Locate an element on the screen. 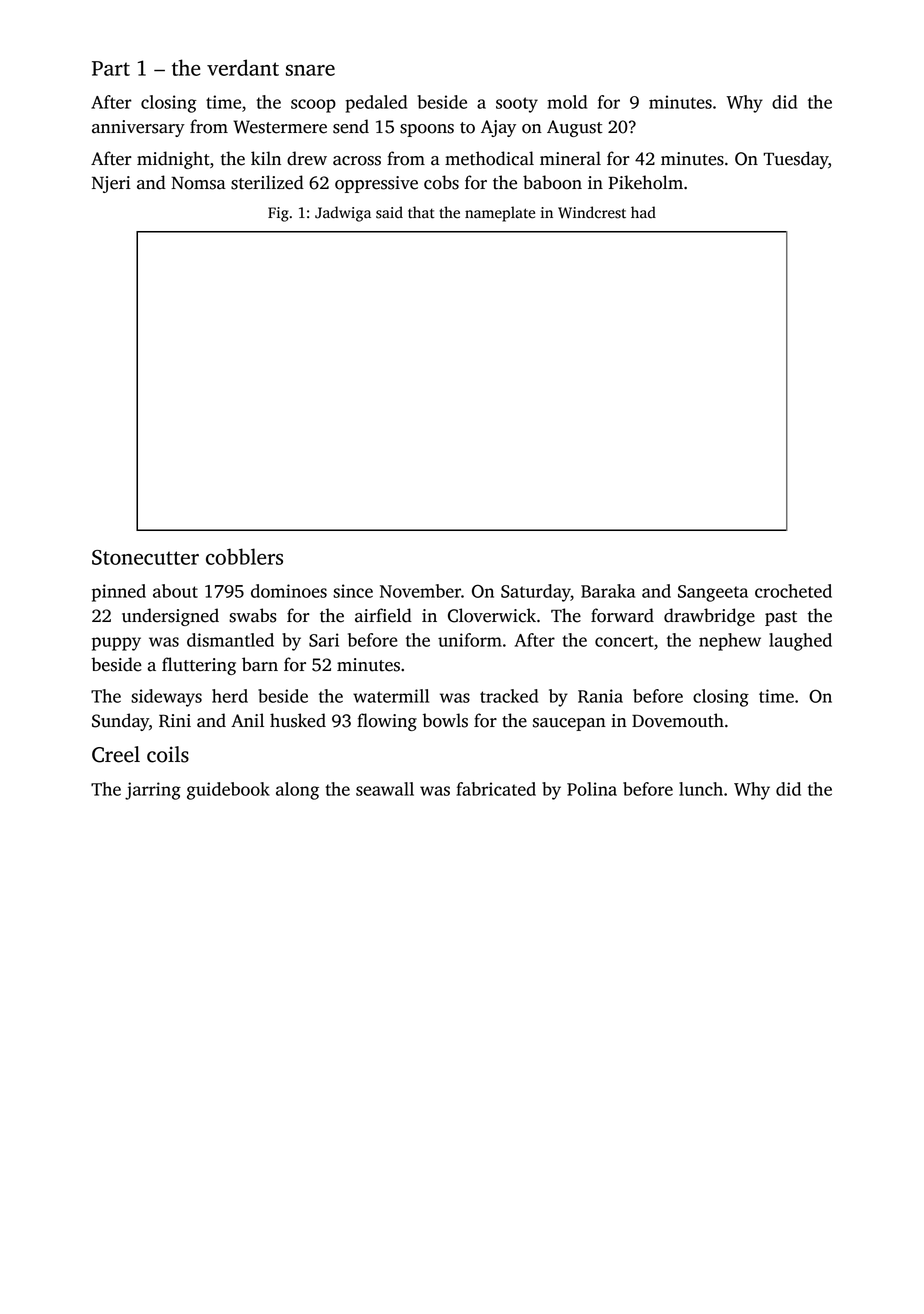 Image resolution: width=924 pixels, height=1314 pixels. Tuesday is located at coordinates (795, 160).
